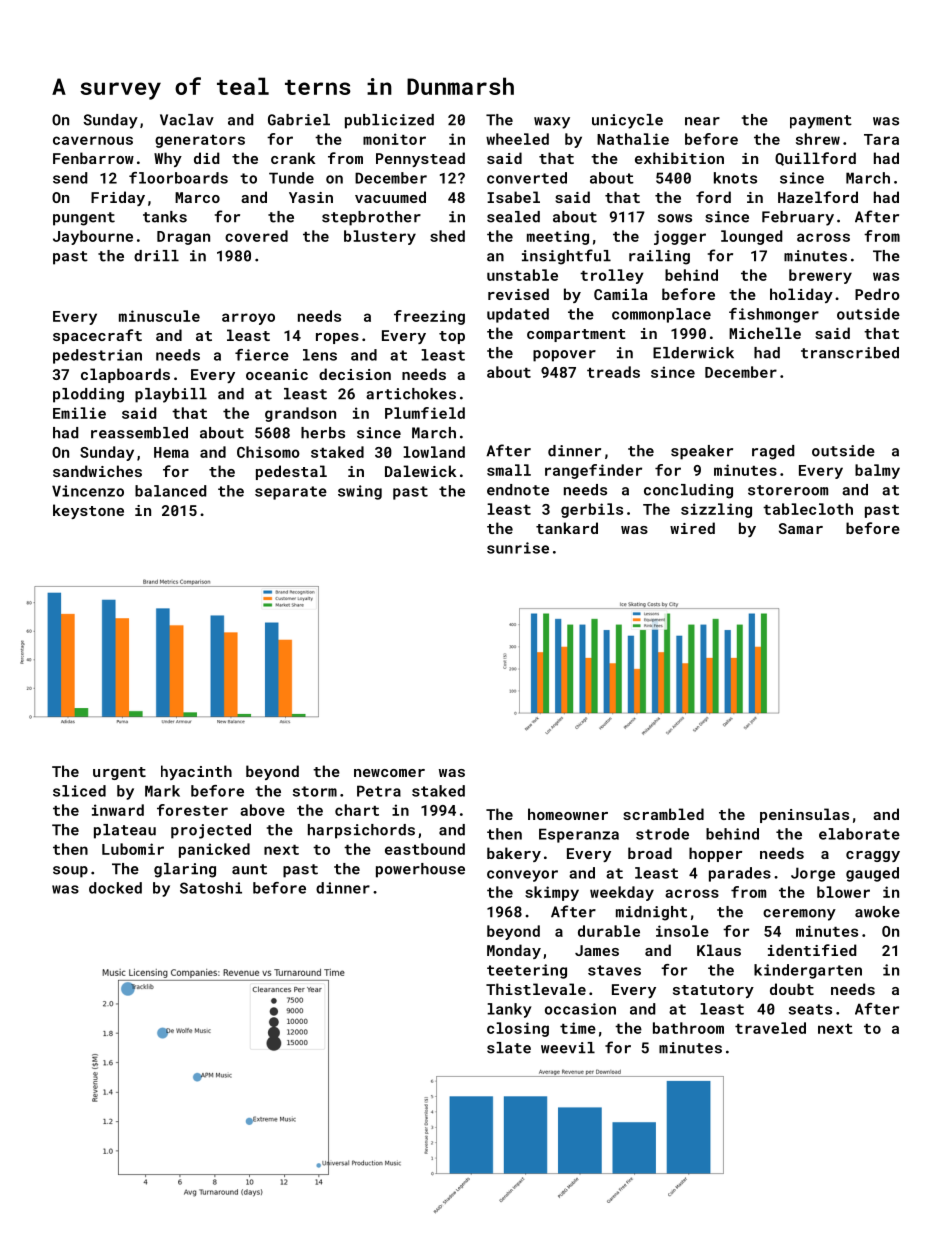 The width and height of the document is (952, 1233). What do you see at coordinates (513, 217) in the document?
I see `sealed` at bounding box center [513, 217].
